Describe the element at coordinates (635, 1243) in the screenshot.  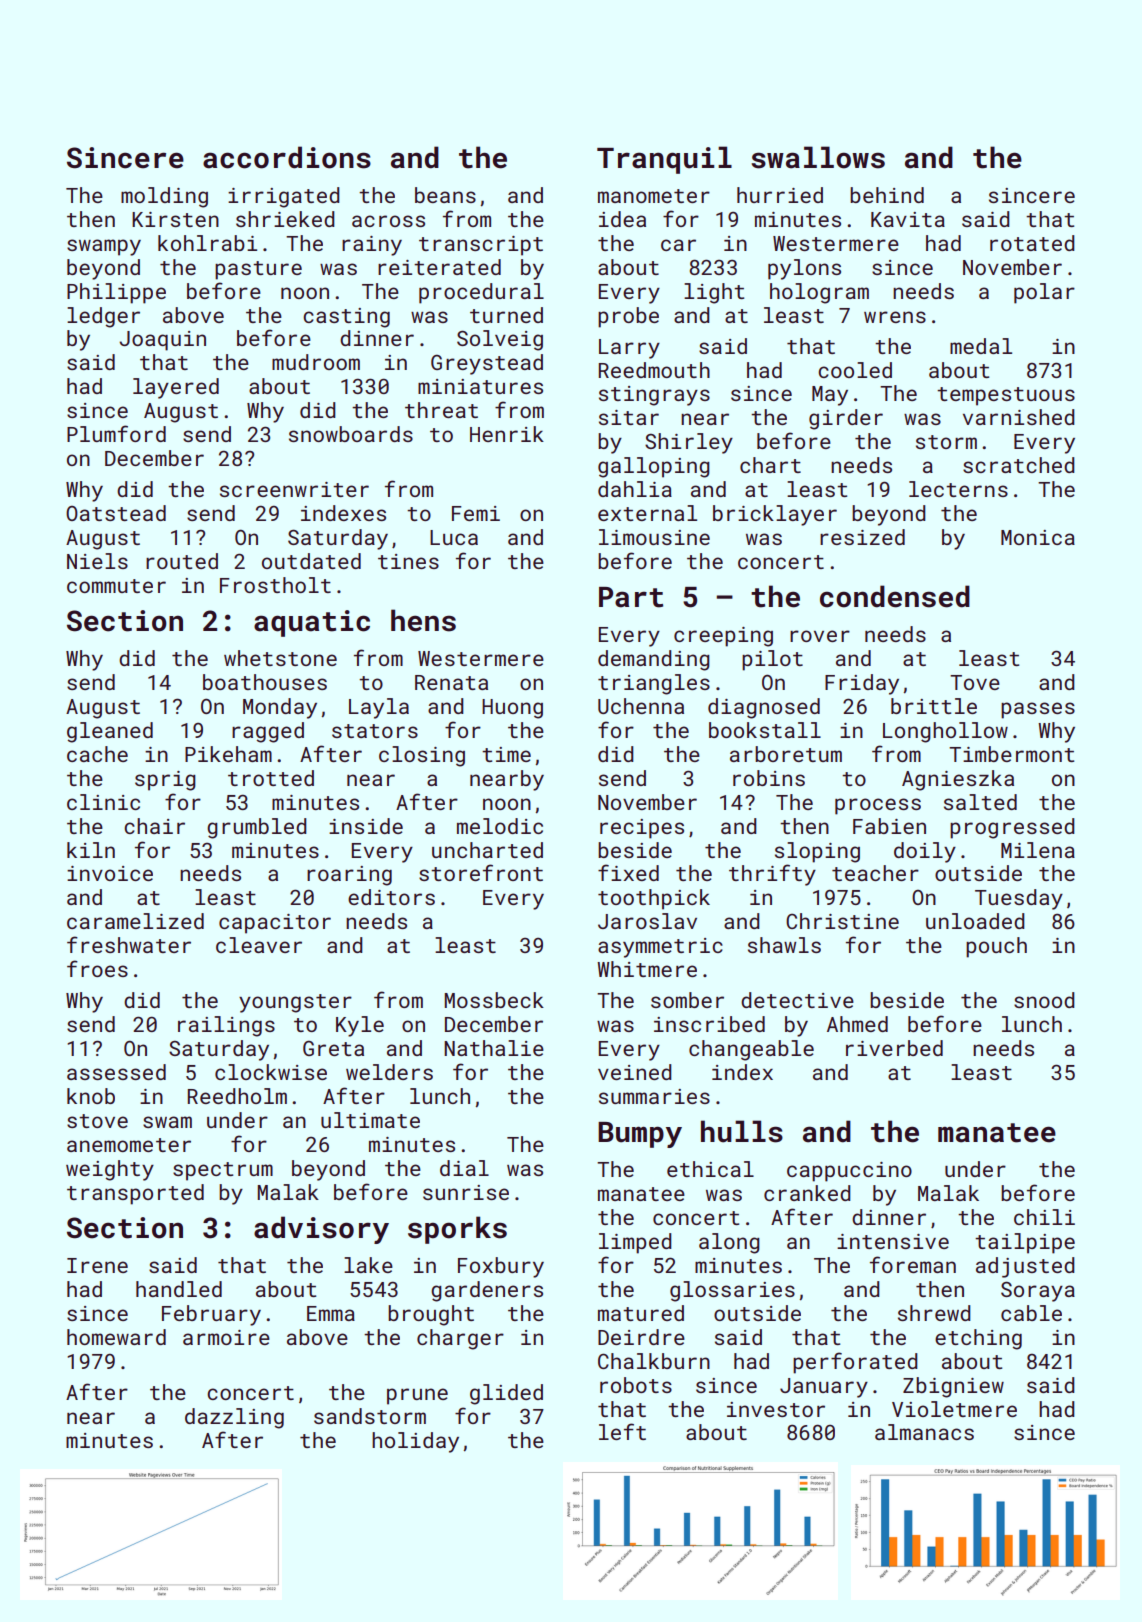
I see `limped` at that location.
